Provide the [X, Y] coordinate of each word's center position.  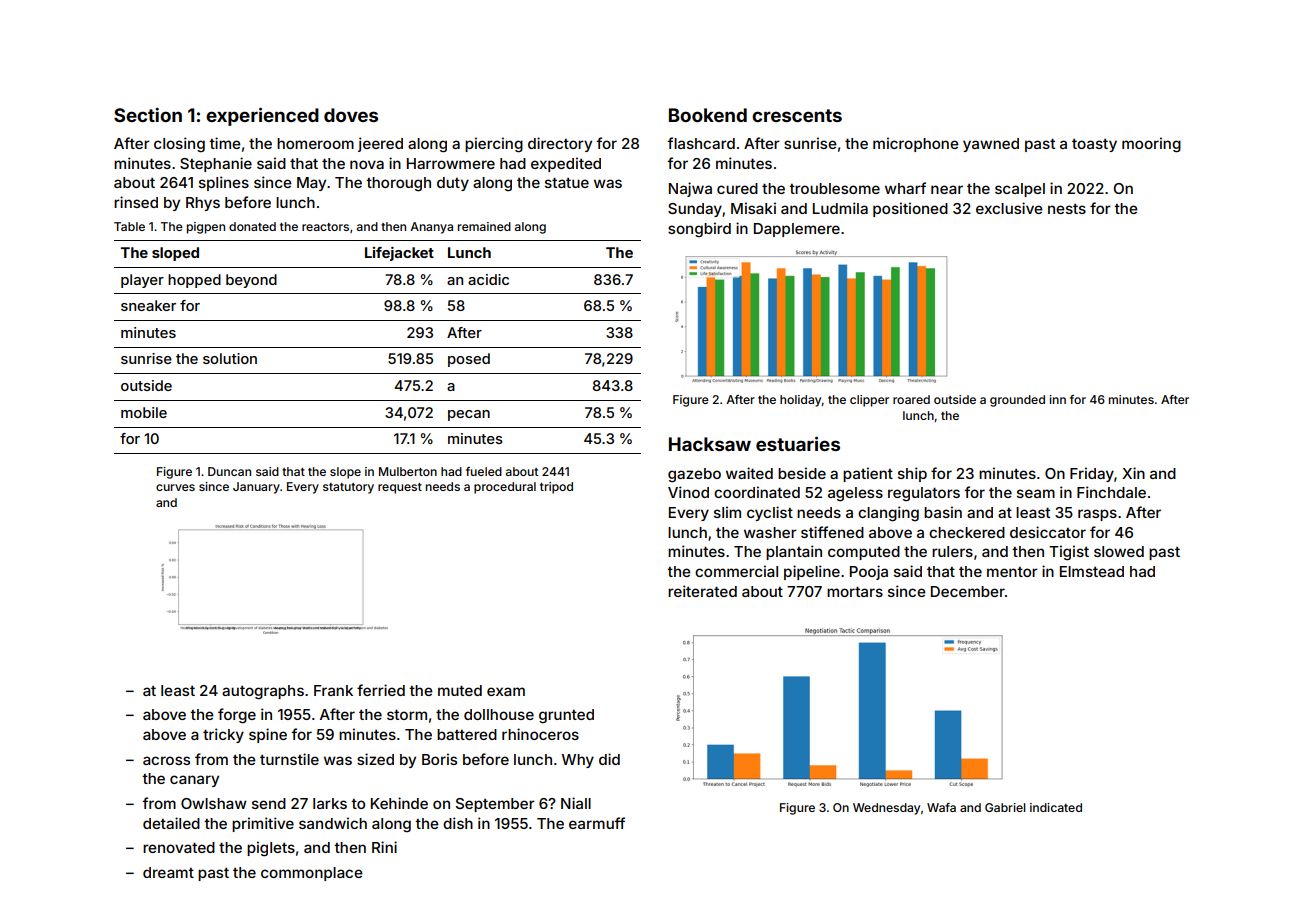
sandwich [333, 823]
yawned [991, 145]
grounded [1017, 401]
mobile [144, 412]
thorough [398, 184]
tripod [556, 488]
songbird [699, 230]
